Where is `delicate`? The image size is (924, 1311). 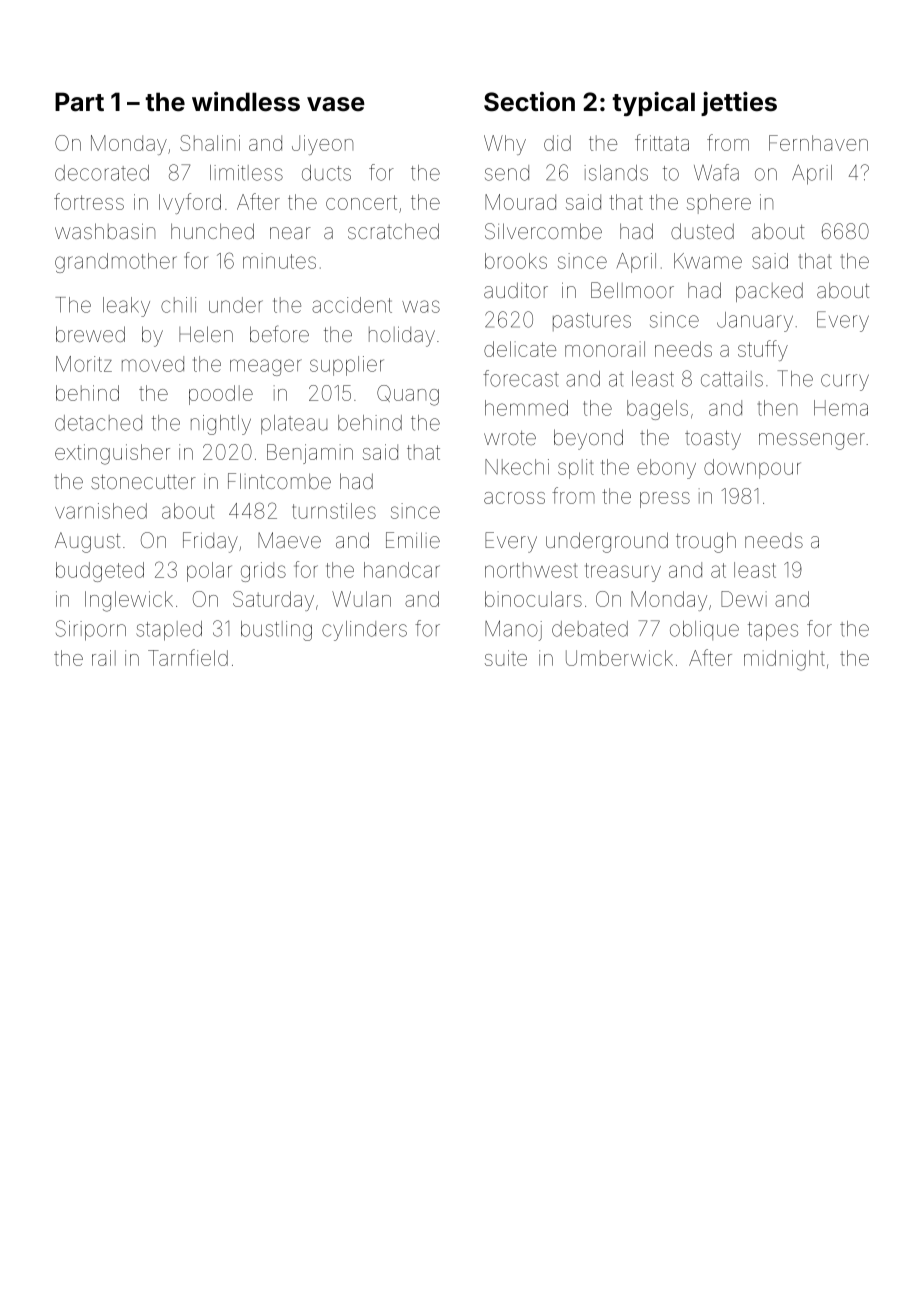 delicate is located at coordinates (520, 349).
